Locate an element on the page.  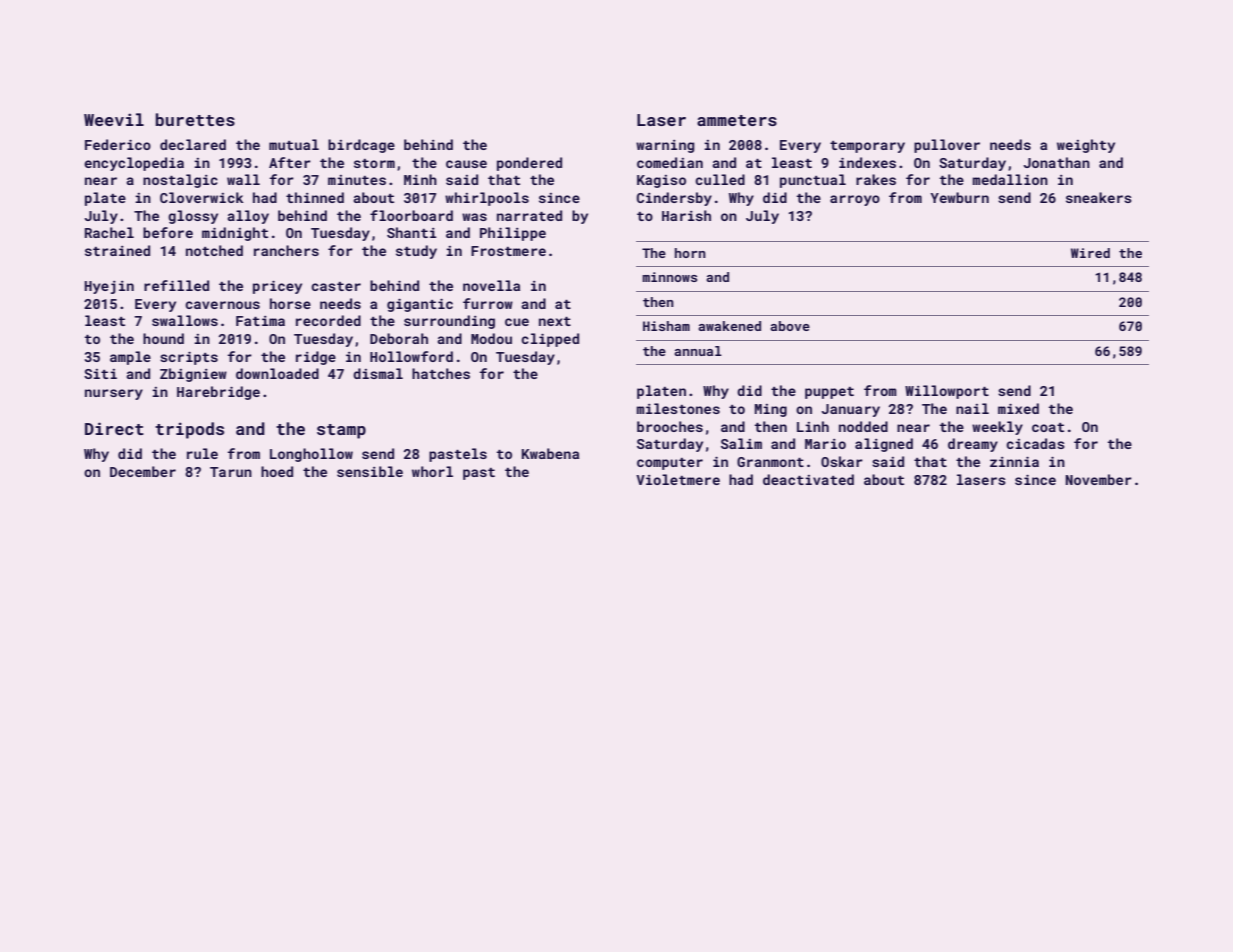
whorl is located at coordinates (432, 471).
